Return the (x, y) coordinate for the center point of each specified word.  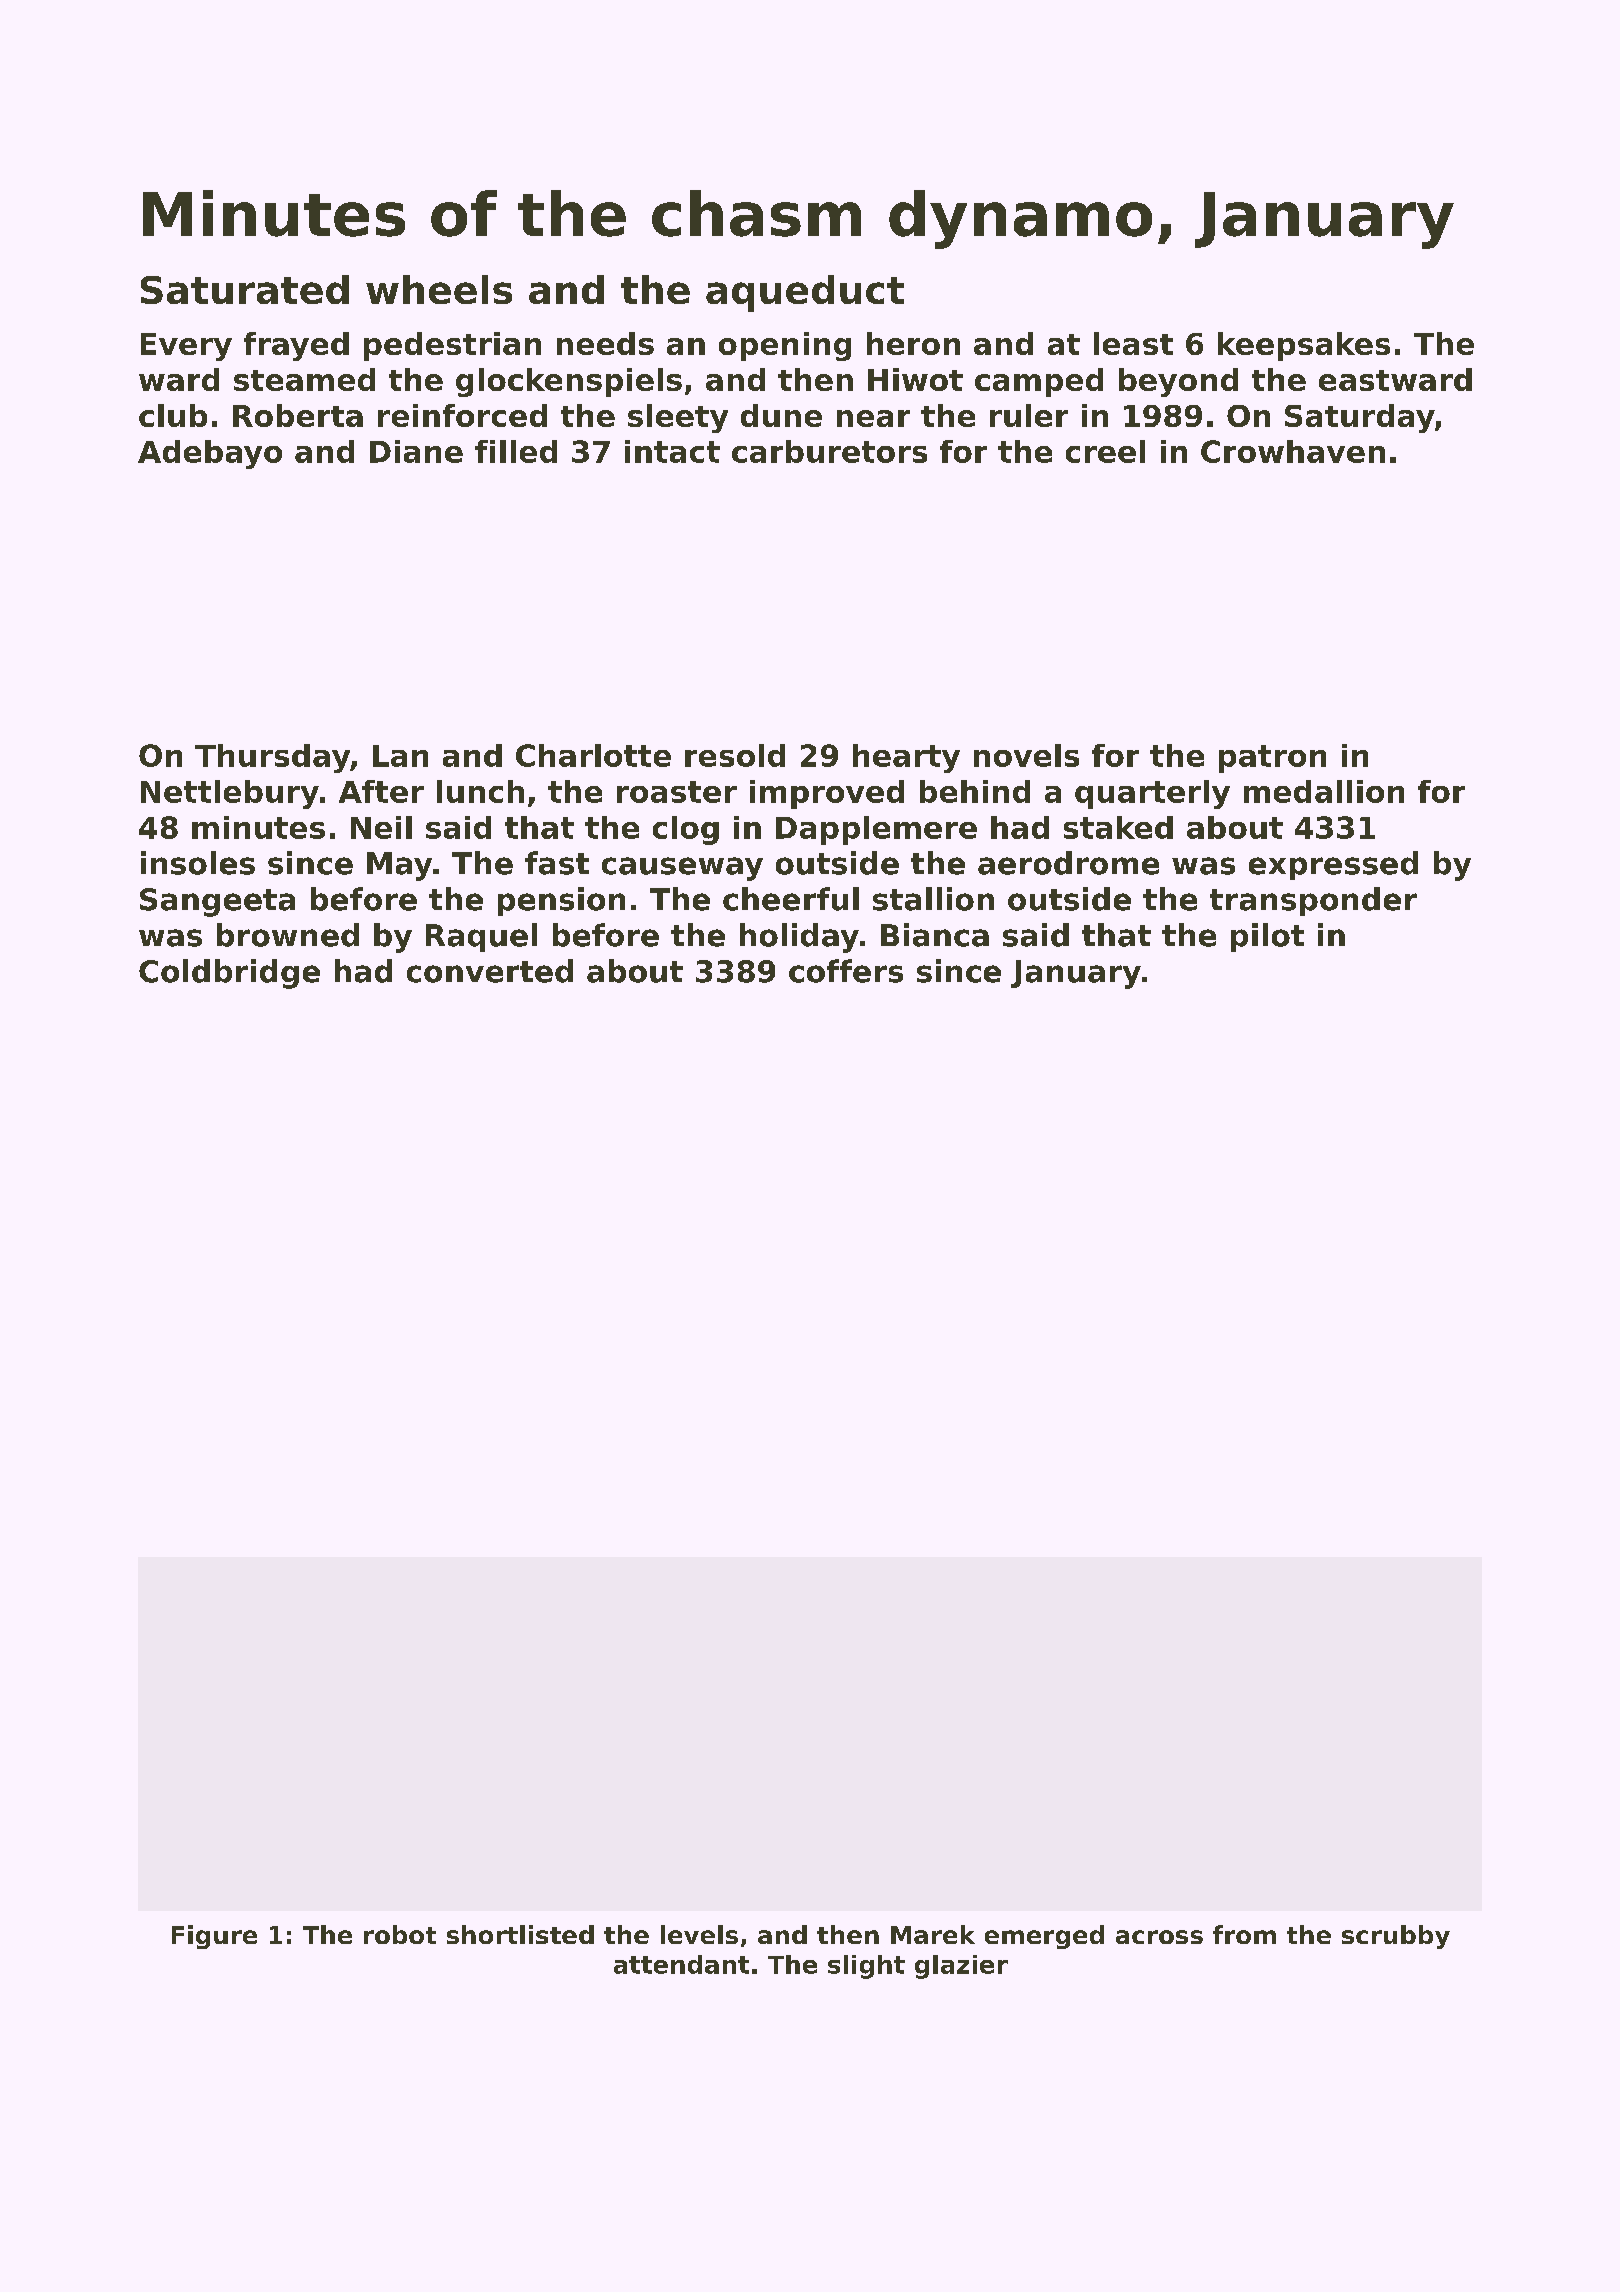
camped (1039, 382)
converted (490, 971)
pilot (1267, 937)
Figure (214, 1937)
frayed (296, 346)
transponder (1313, 901)
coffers (846, 971)
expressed (1333, 865)
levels (699, 1934)
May (399, 866)
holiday (799, 938)
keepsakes (1304, 346)
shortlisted (520, 1934)
